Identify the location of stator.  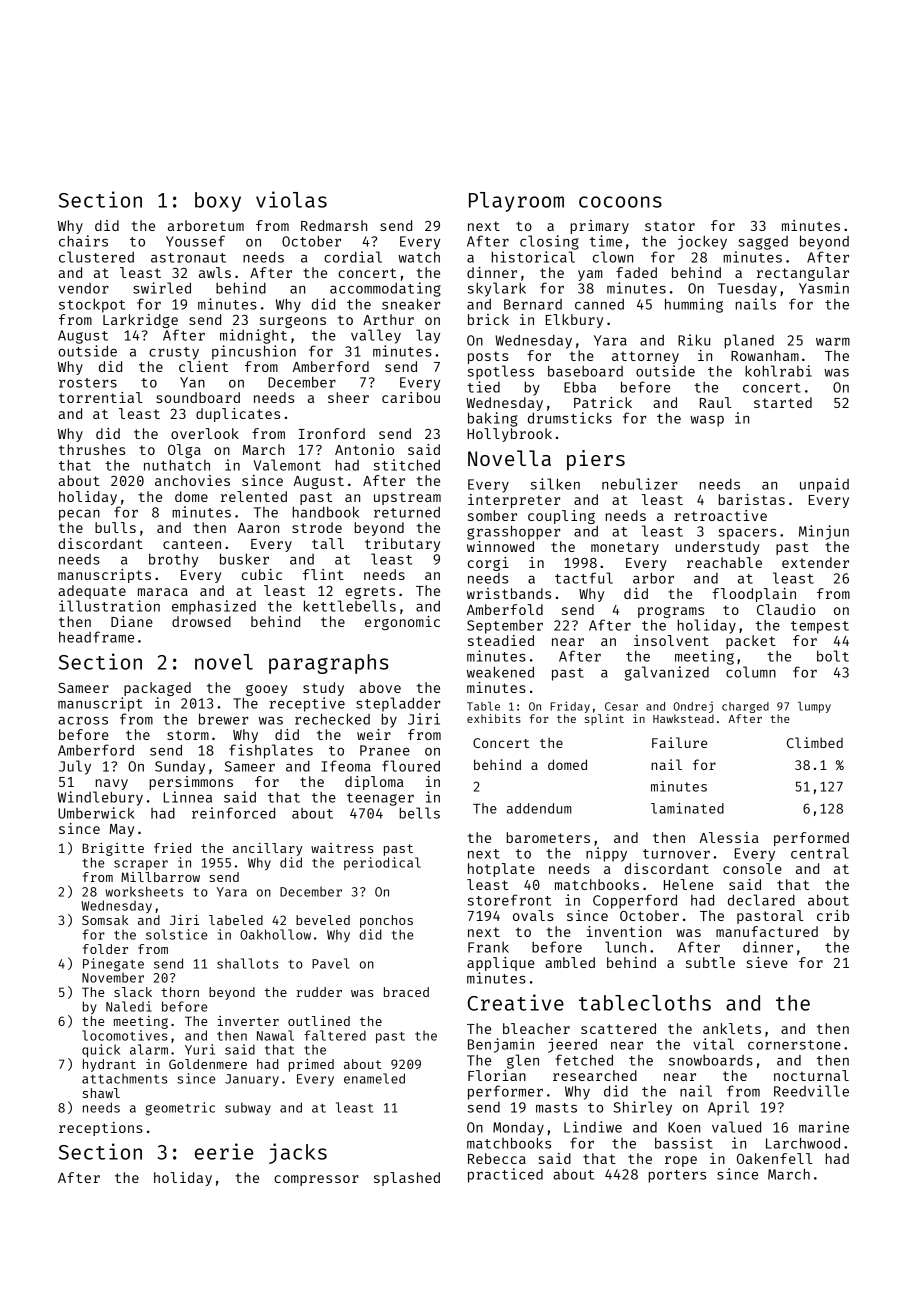
(670, 226).
